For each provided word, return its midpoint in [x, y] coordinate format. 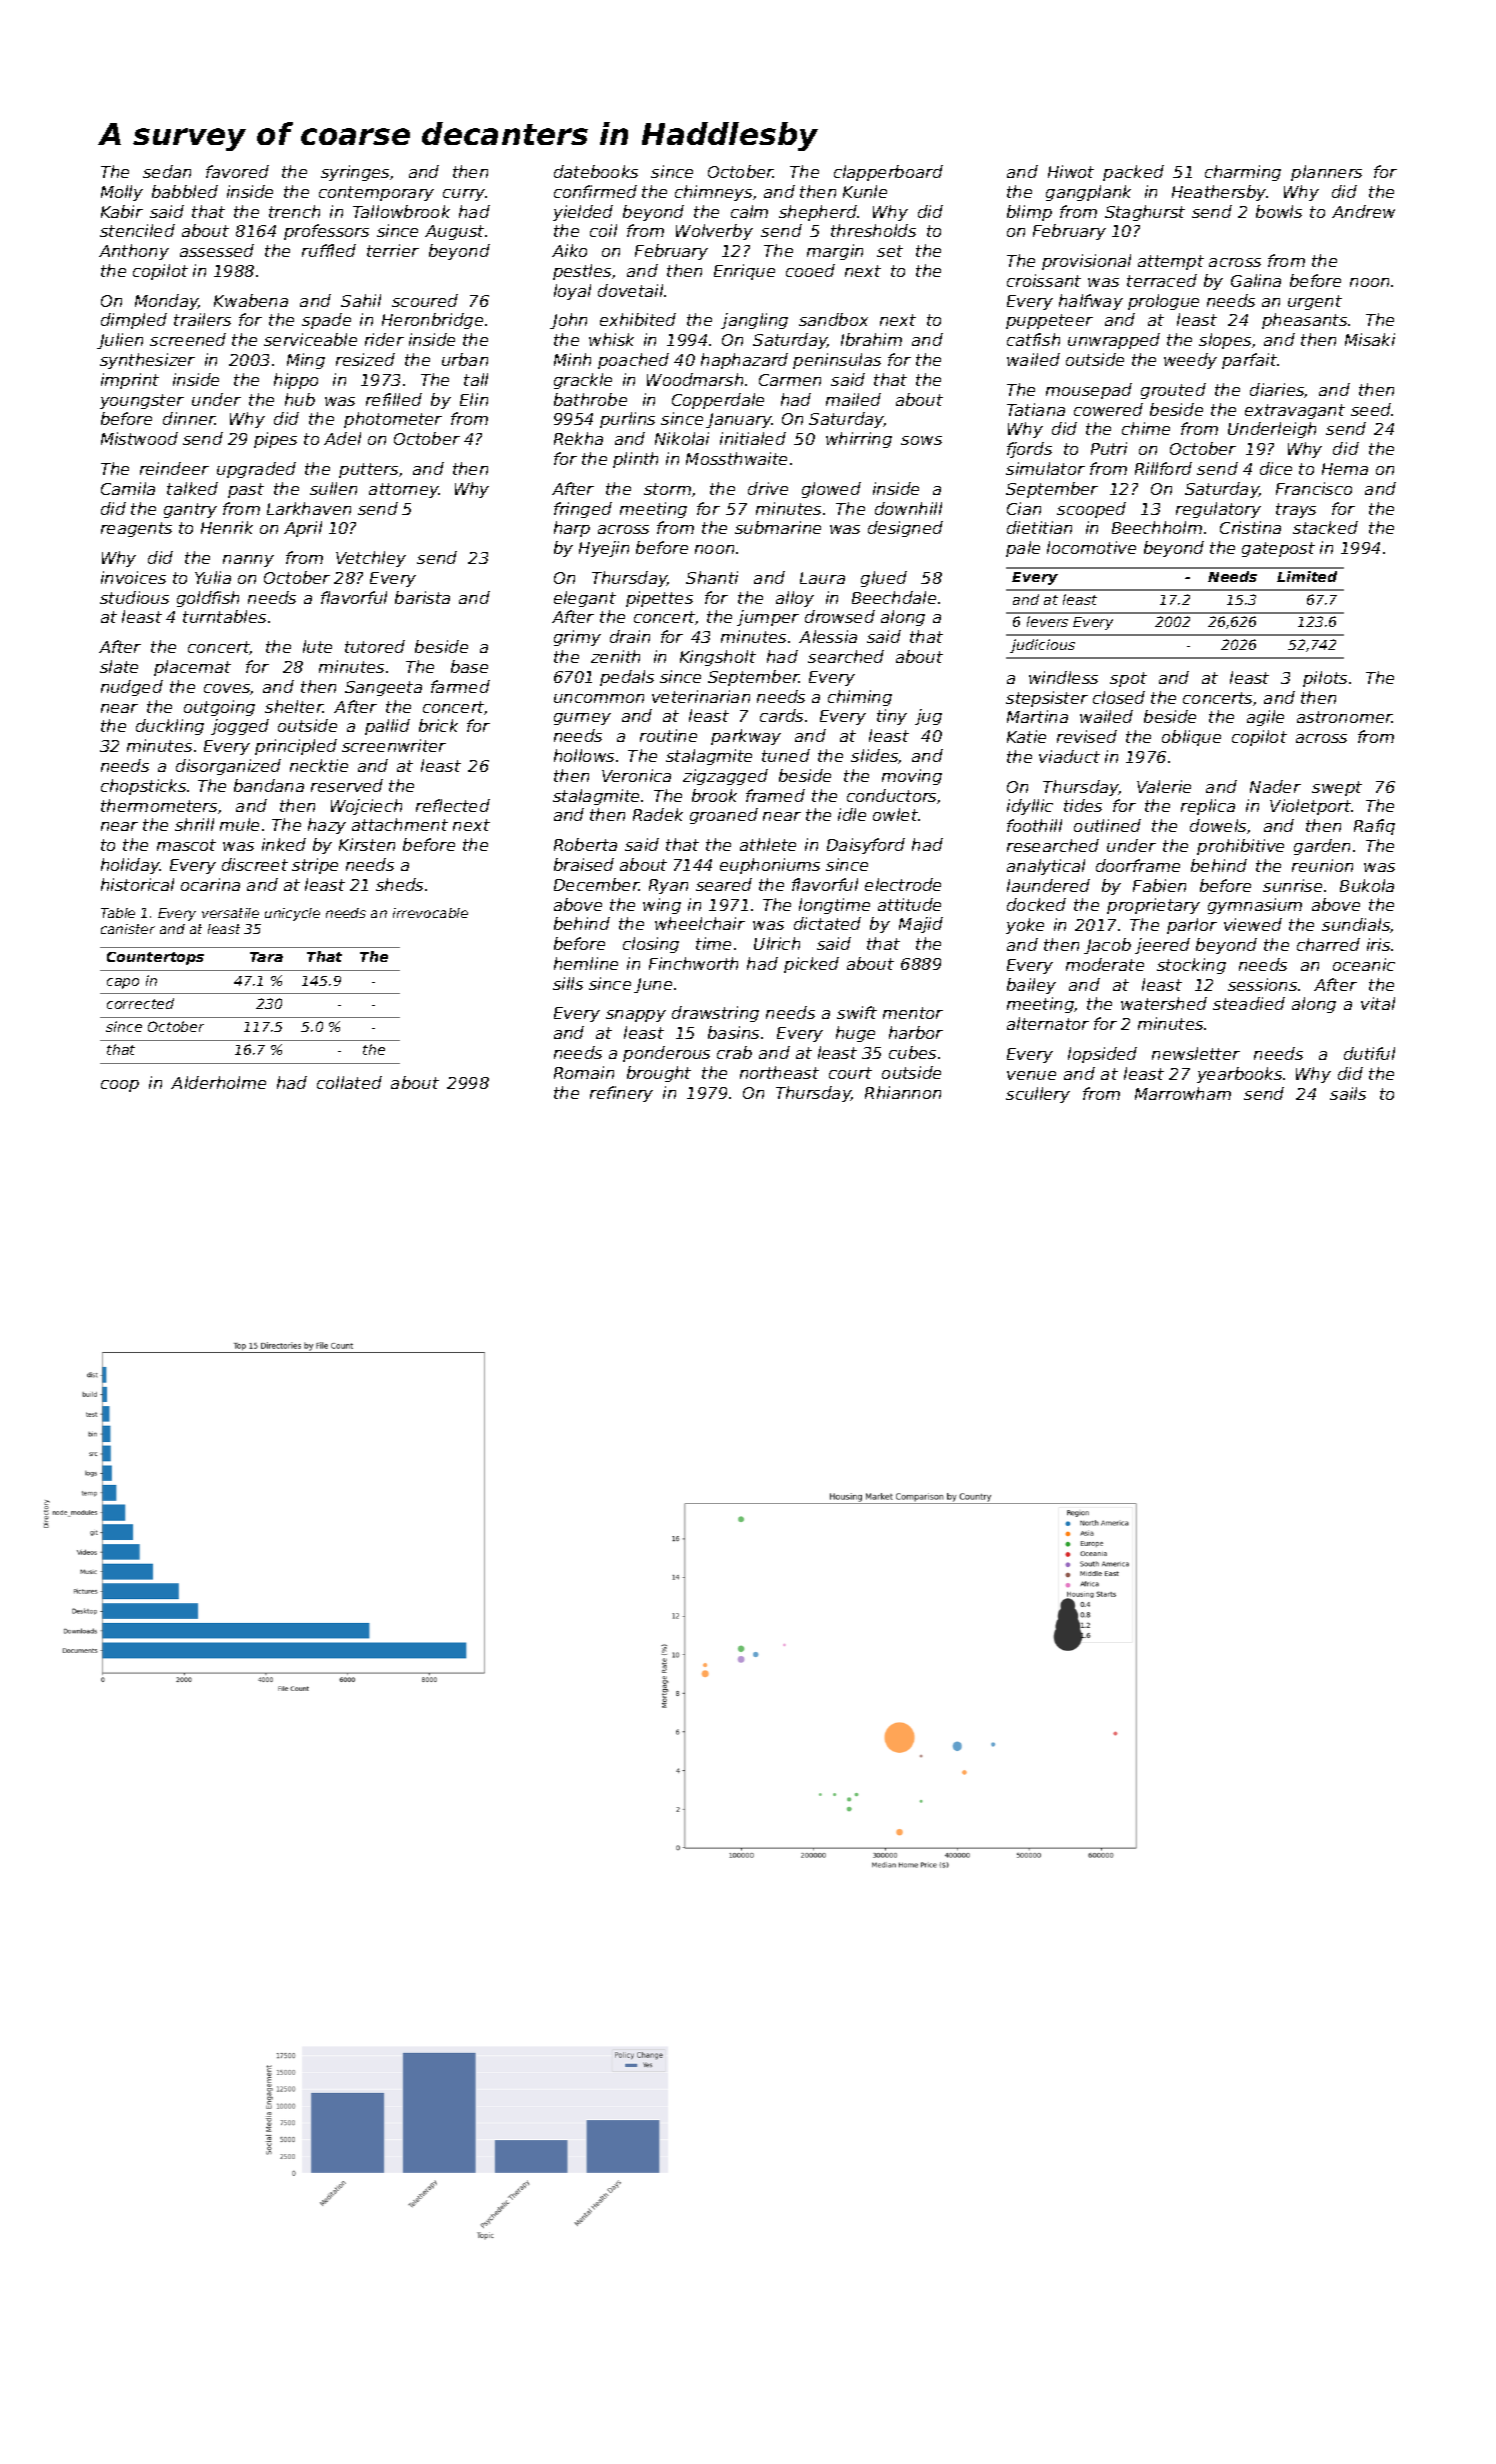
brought [659, 1074]
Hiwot [1071, 171]
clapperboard [888, 173]
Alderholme [218, 1082]
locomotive [1091, 547]
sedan [167, 171]
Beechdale [894, 597]
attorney [404, 490]
